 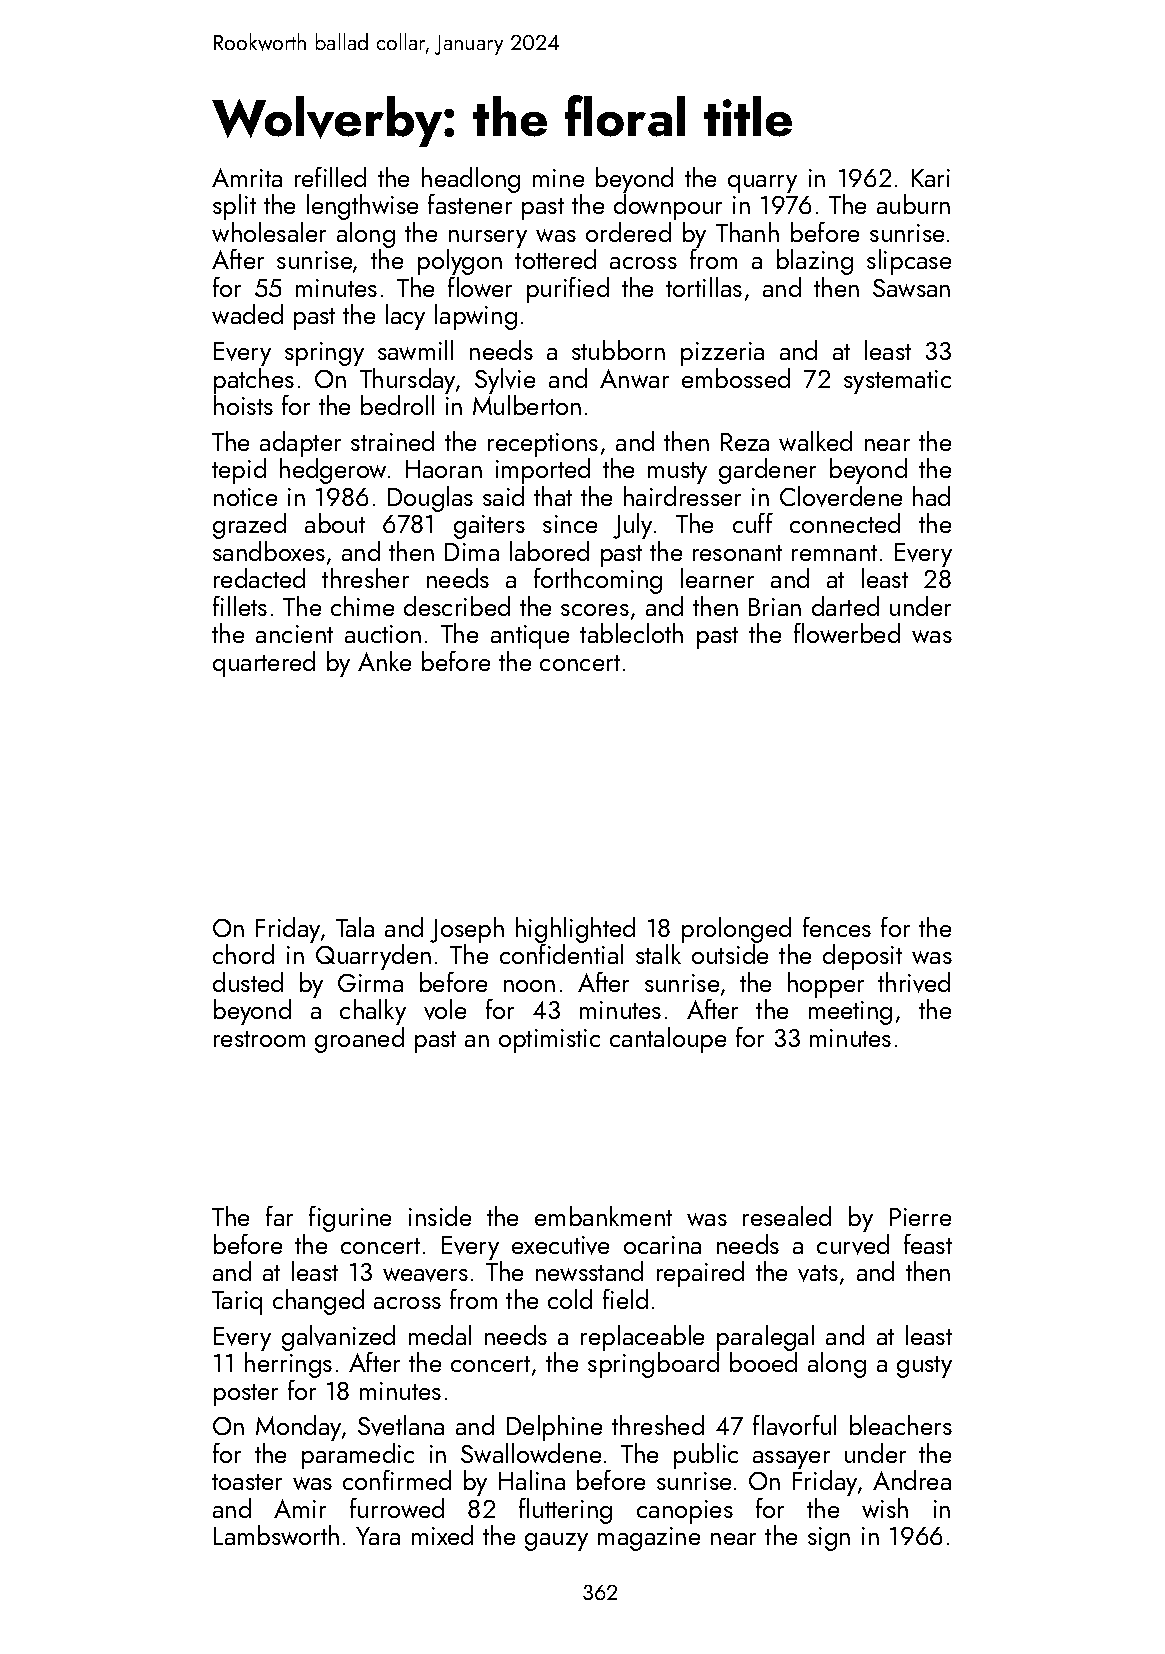 I want to click on noon, so click(x=529, y=986).
